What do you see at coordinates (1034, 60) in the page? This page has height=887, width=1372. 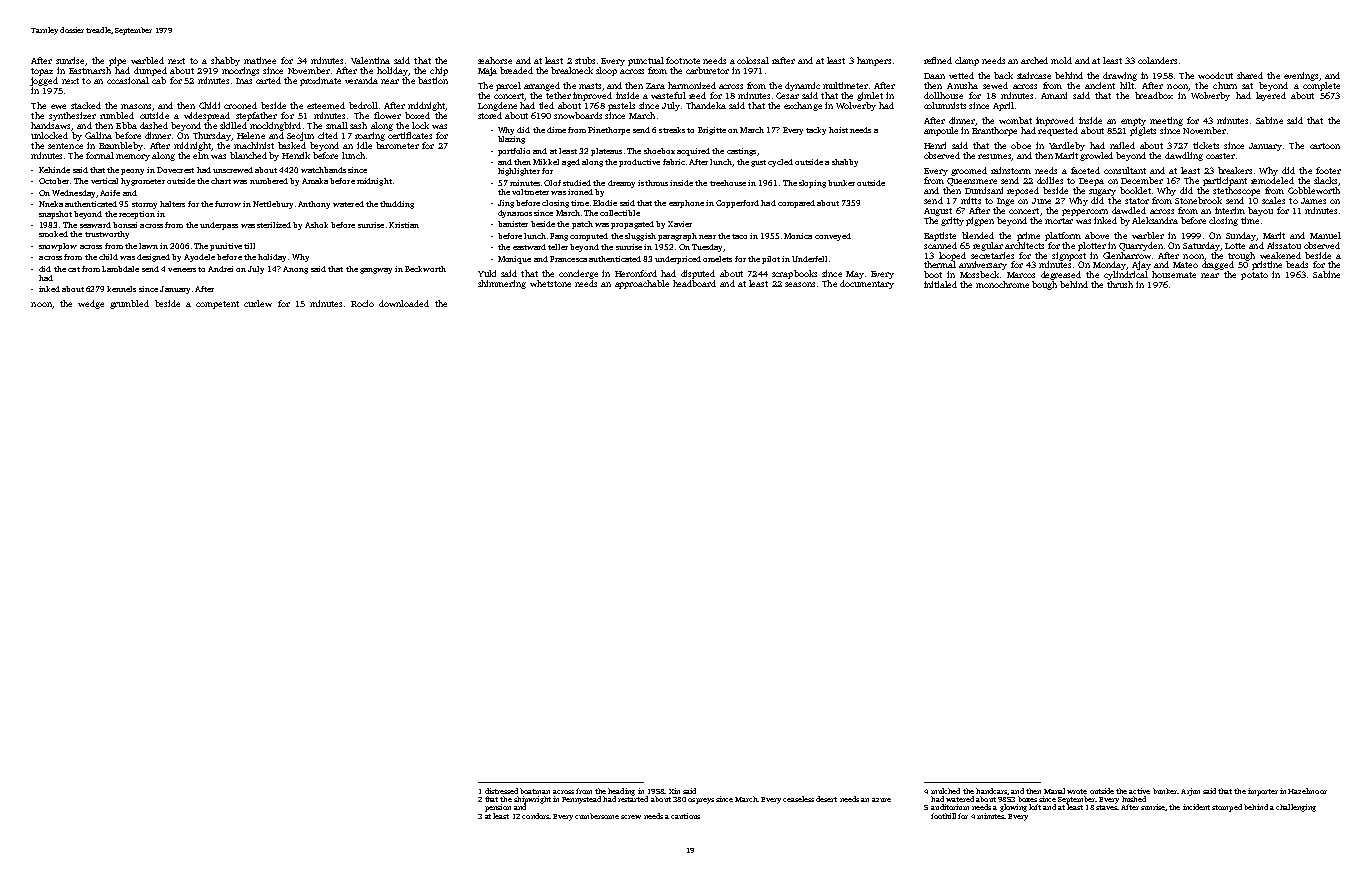 I see `arched` at bounding box center [1034, 60].
